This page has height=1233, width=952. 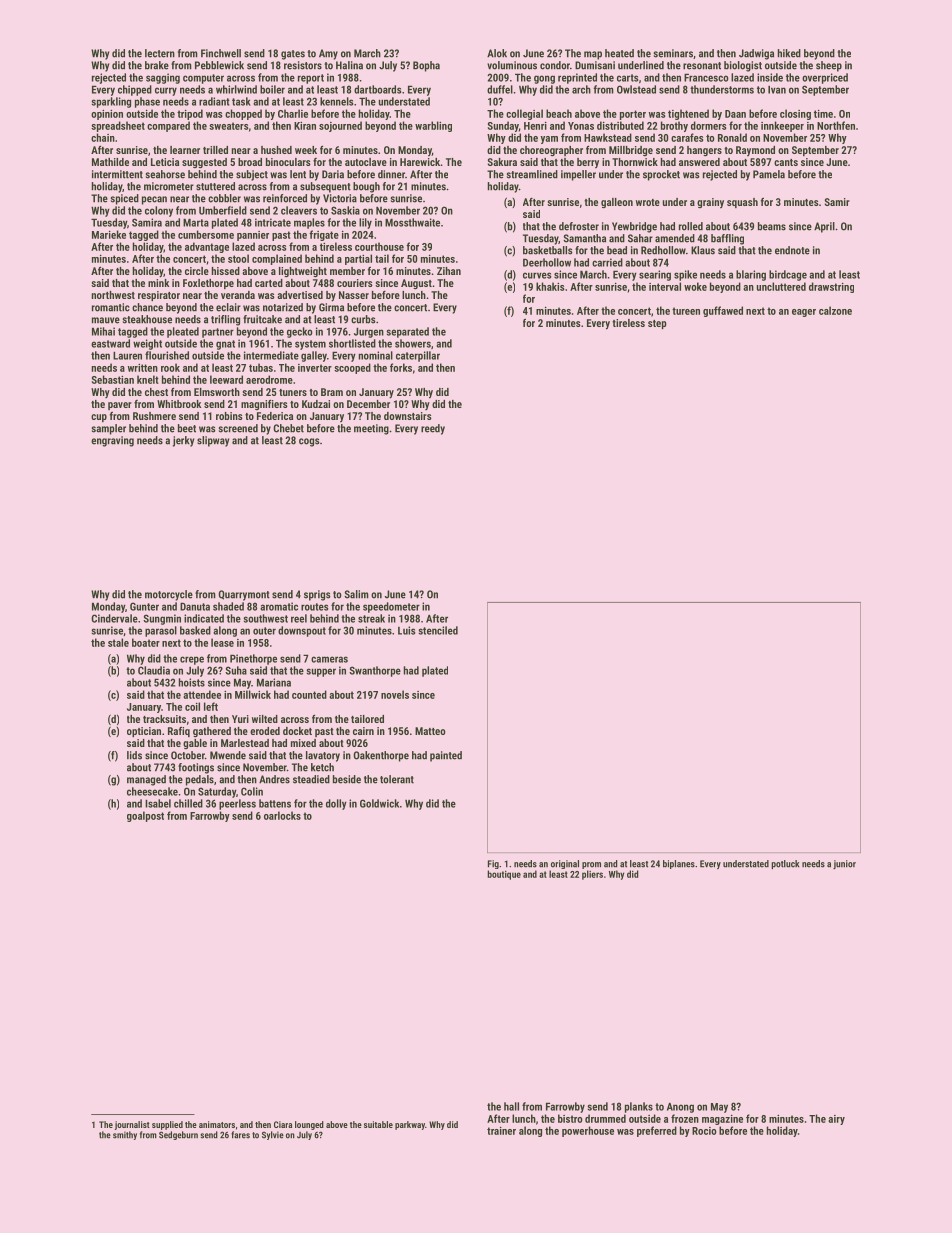 I want to click on autoclave, so click(x=366, y=162).
